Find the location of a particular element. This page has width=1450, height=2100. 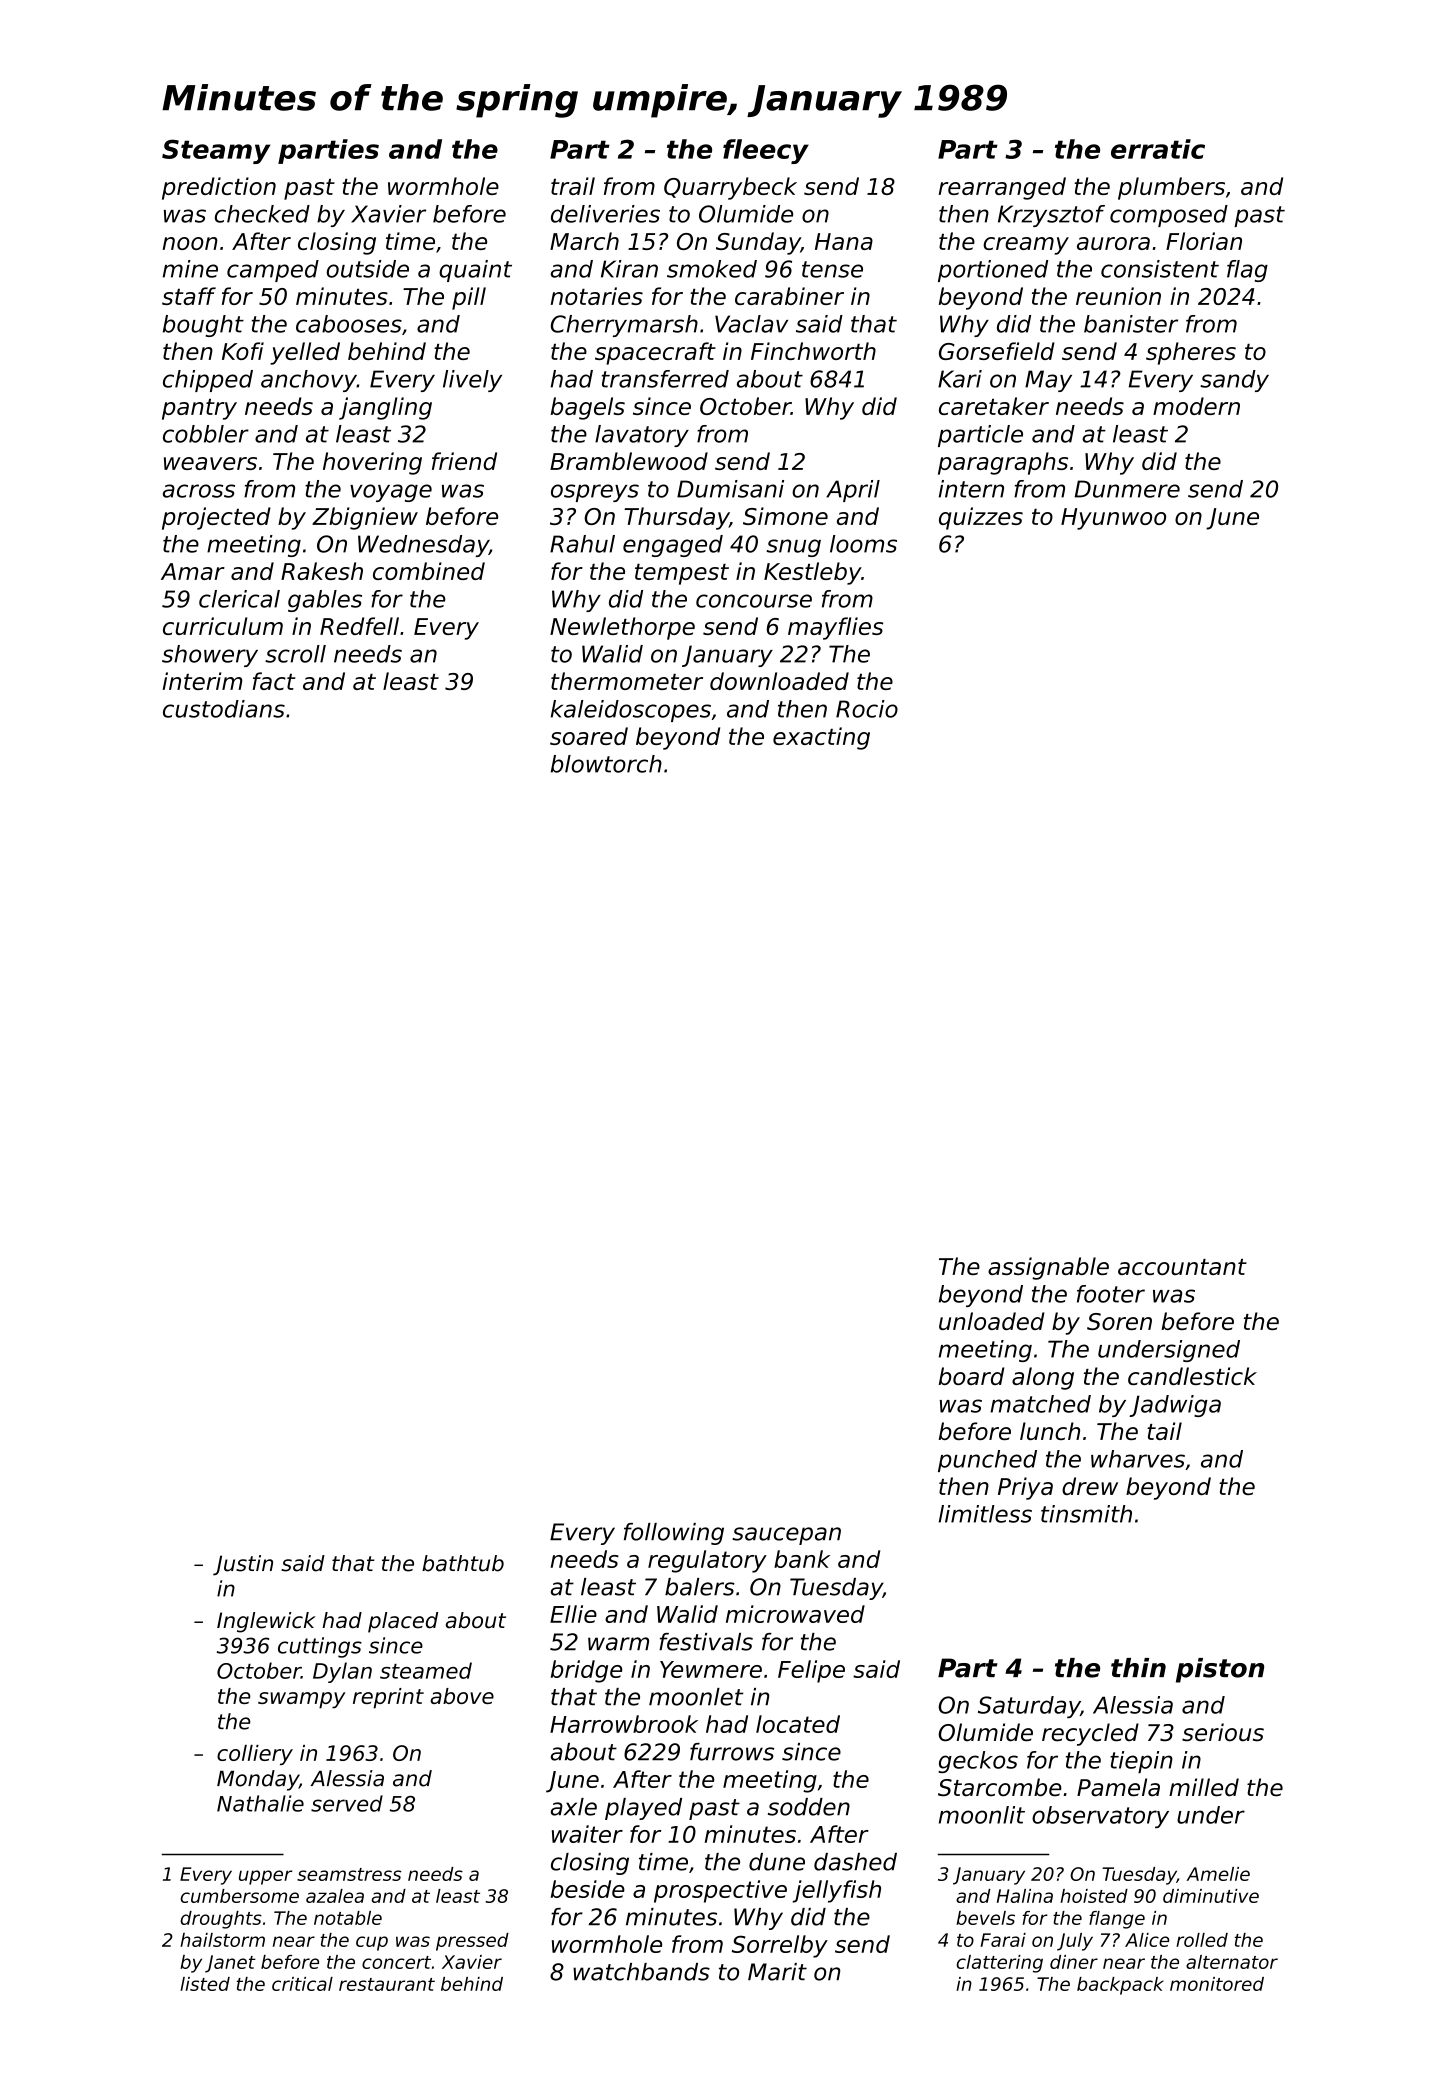

concourse is located at coordinates (754, 601).
